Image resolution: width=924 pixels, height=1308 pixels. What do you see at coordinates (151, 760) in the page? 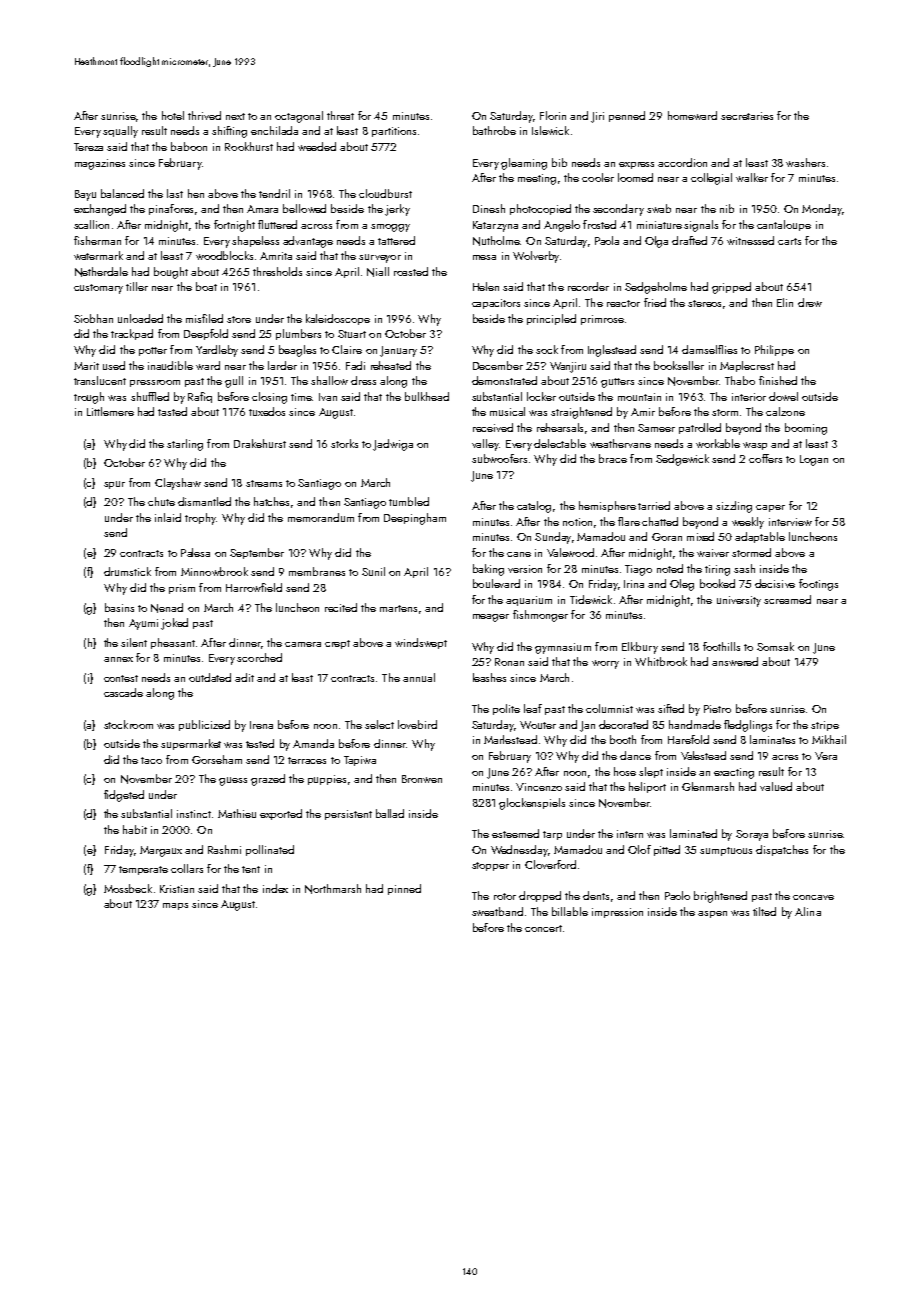
I see `taco` at bounding box center [151, 760].
